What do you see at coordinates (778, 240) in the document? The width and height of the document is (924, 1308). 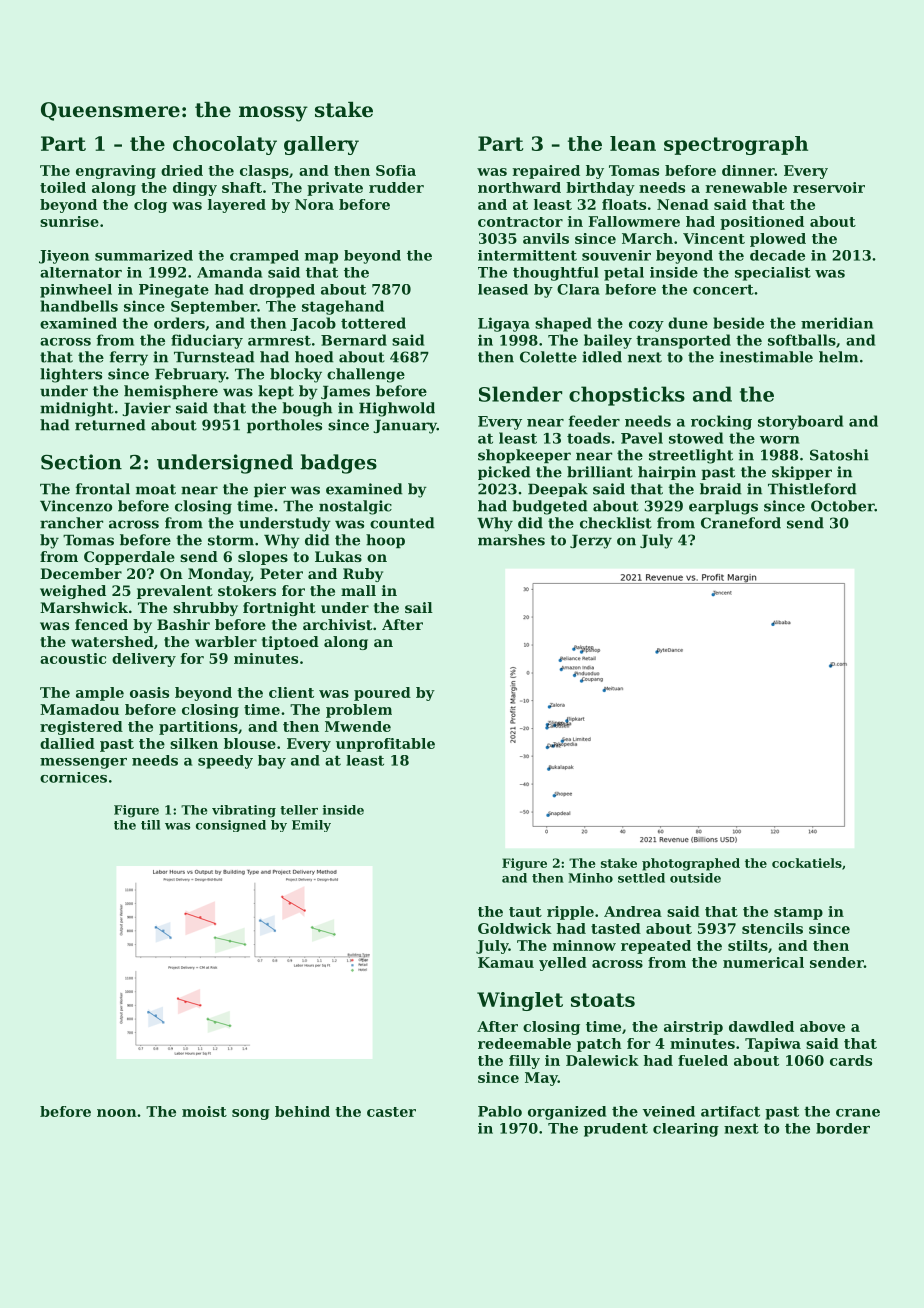 I see `plowed` at bounding box center [778, 240].
